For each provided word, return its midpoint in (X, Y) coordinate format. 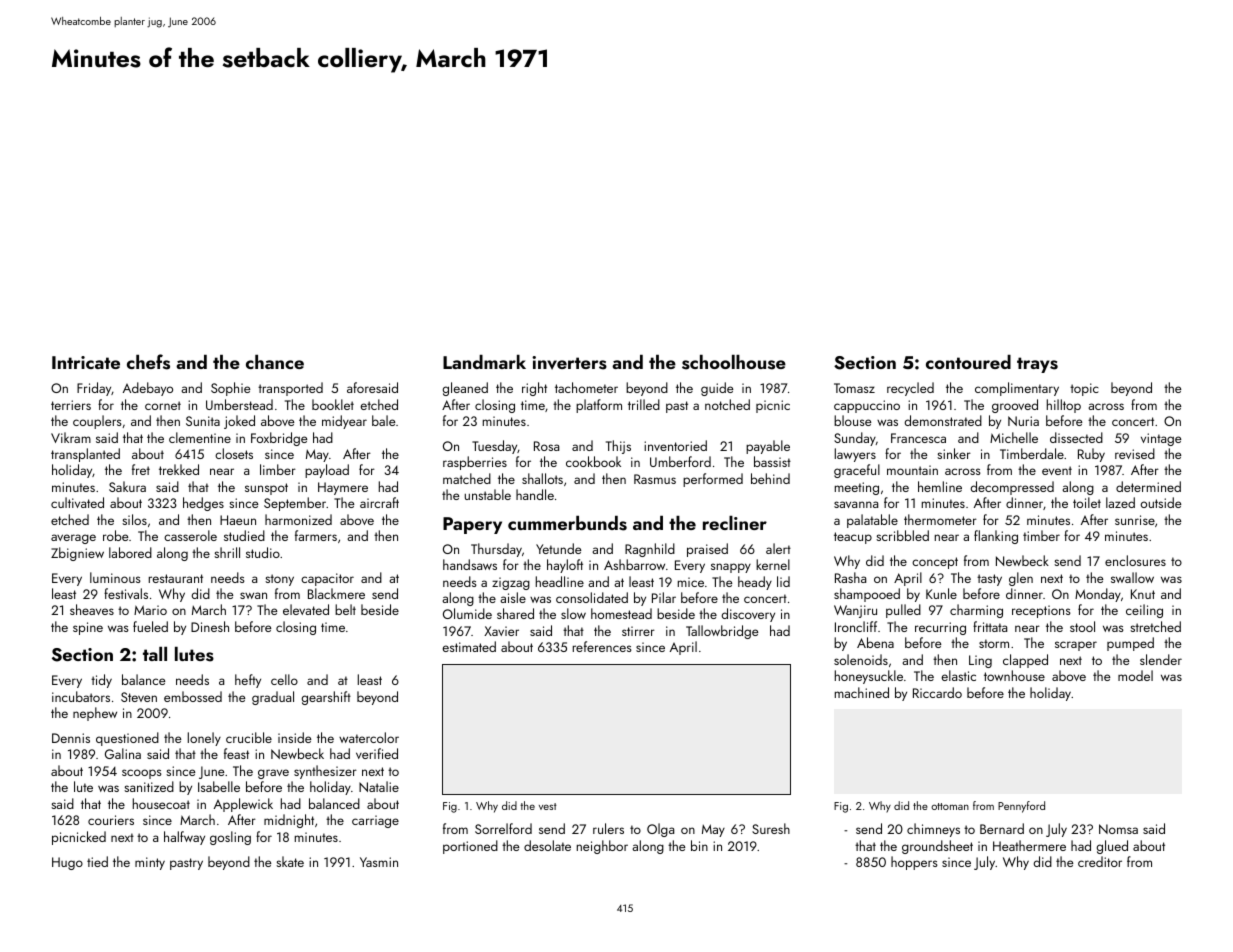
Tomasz (854, 388)
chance (275, 362)
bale (383, 420)
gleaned (465, 389)
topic (1084, 389)
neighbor (602, 847)
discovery (748, 615)
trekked (179, 469)
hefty (248, 681)
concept (935, 563)
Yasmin (379, 862)
